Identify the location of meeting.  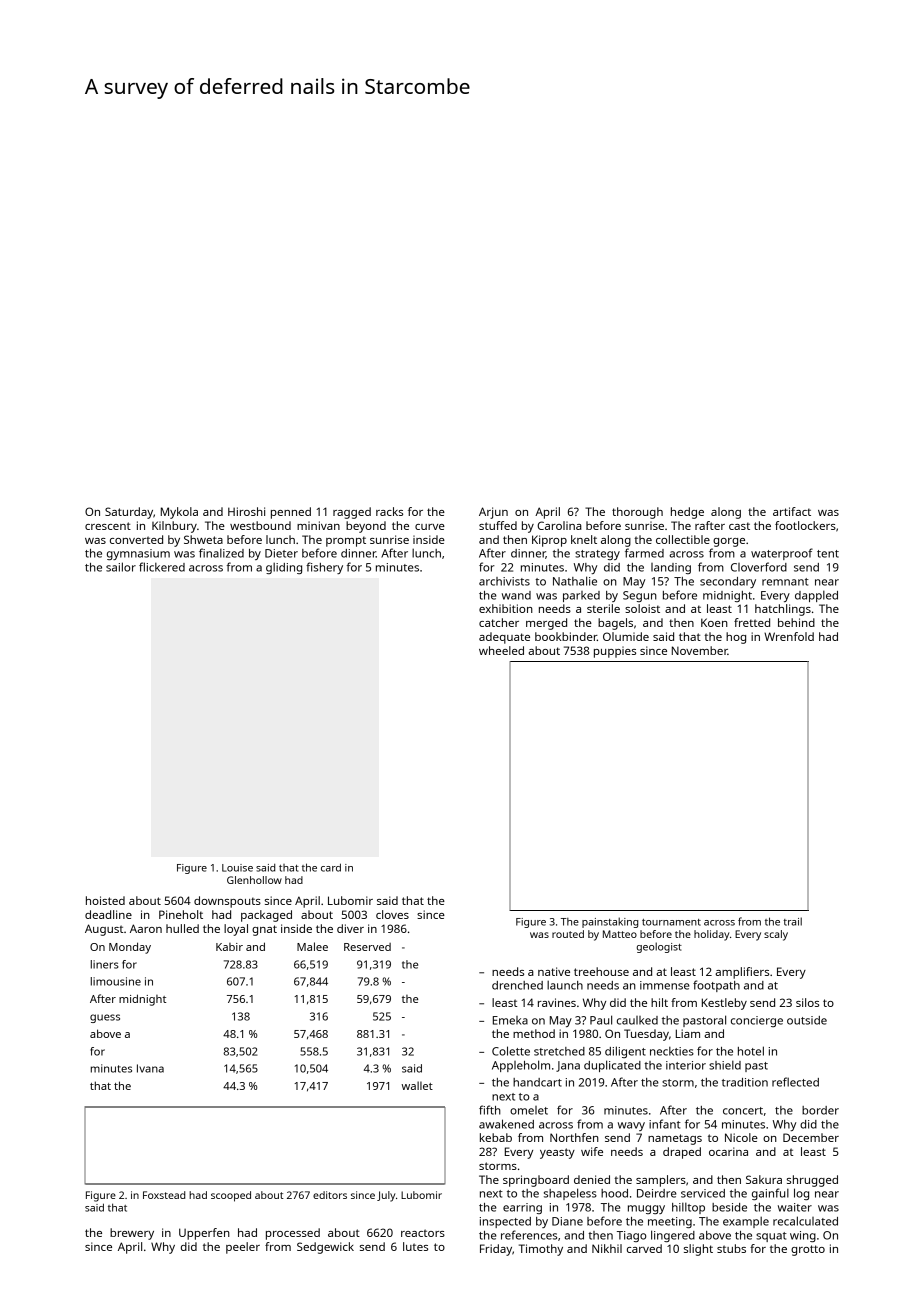
(670, 1222).
